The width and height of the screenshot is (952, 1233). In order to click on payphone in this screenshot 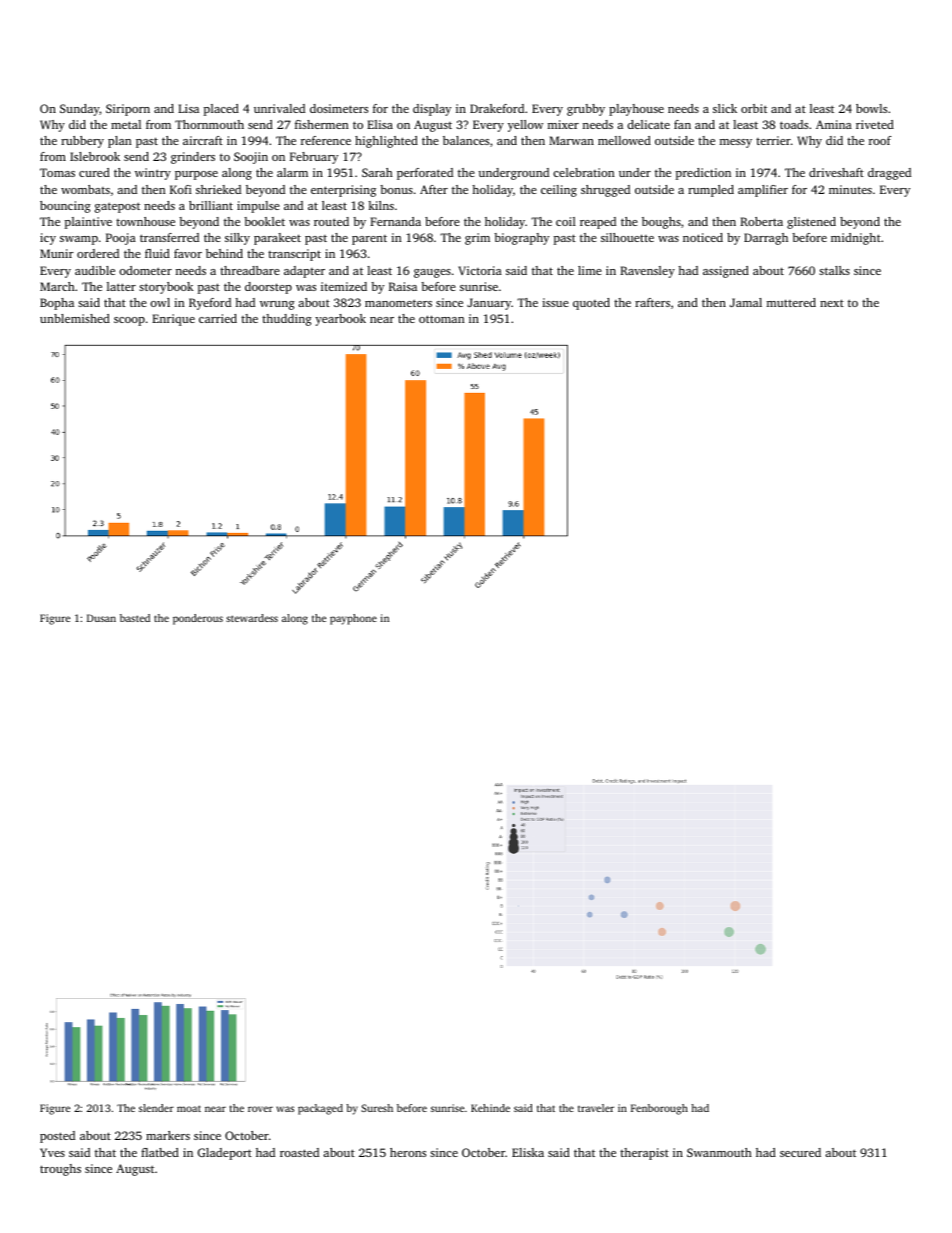, I will do `click(353, 619)`.
